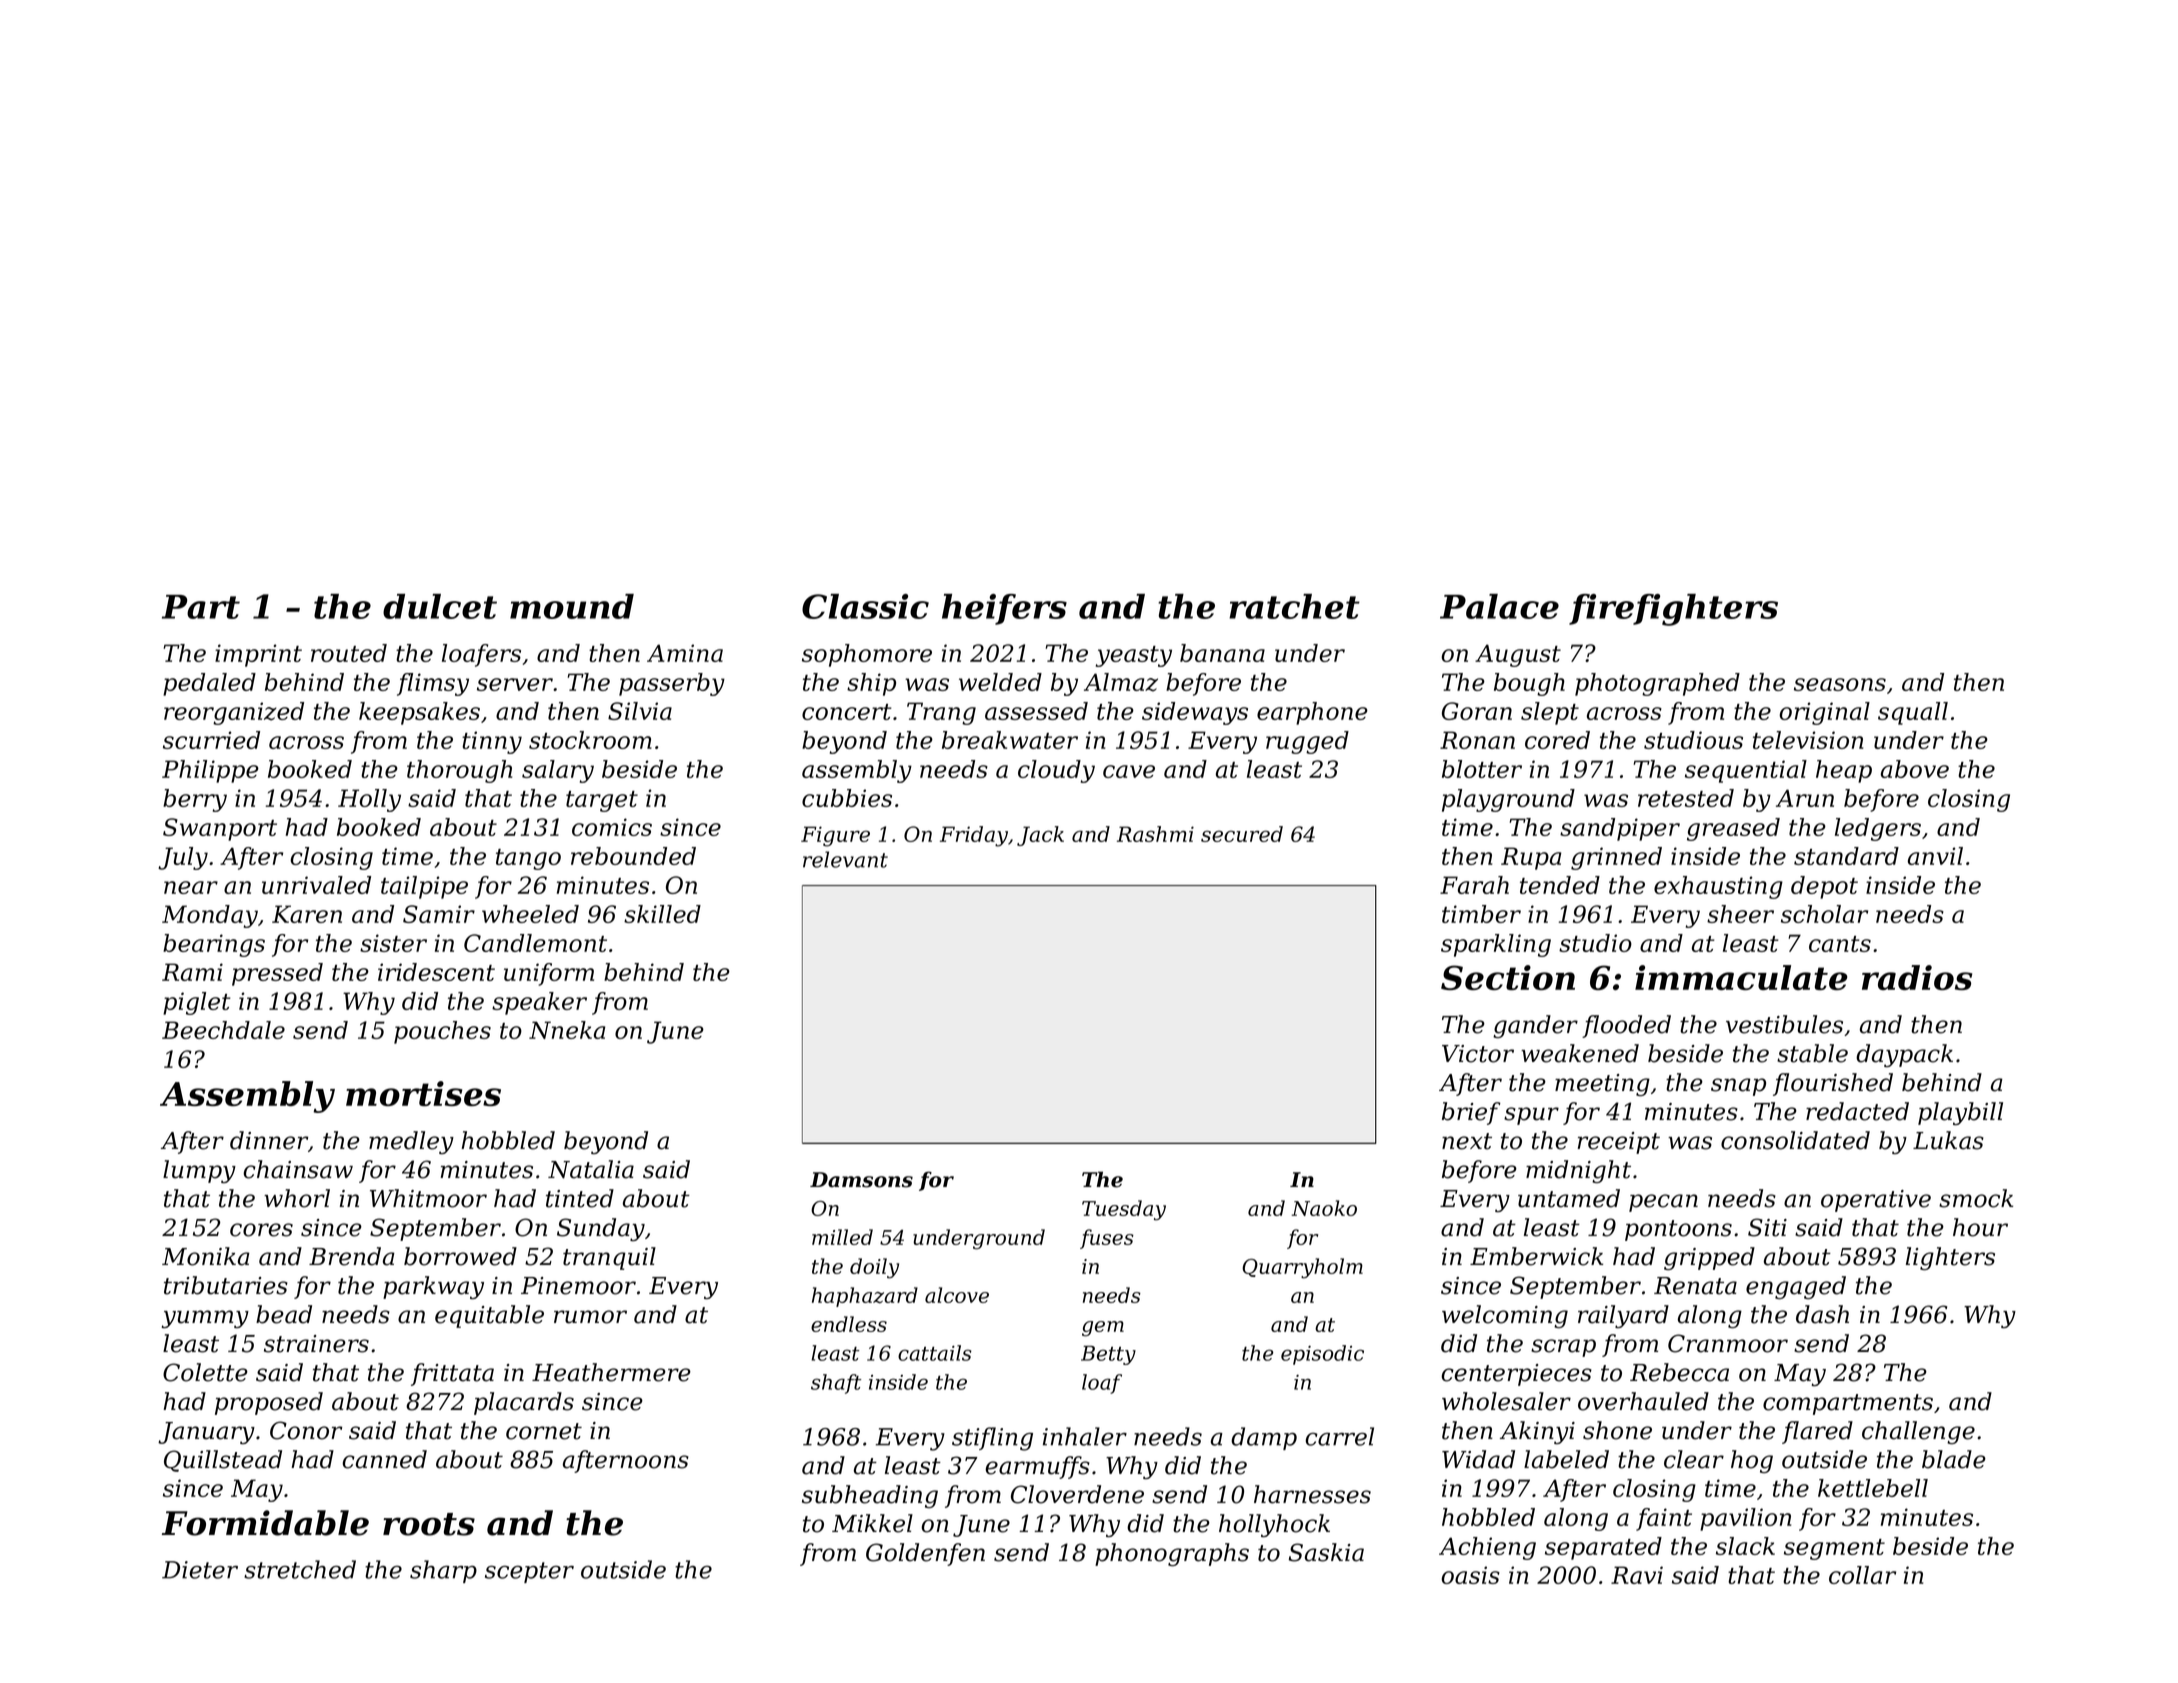 The height and width of the screenshot is (1683, 2178). I want to click on next, so click(1467, 1141).
